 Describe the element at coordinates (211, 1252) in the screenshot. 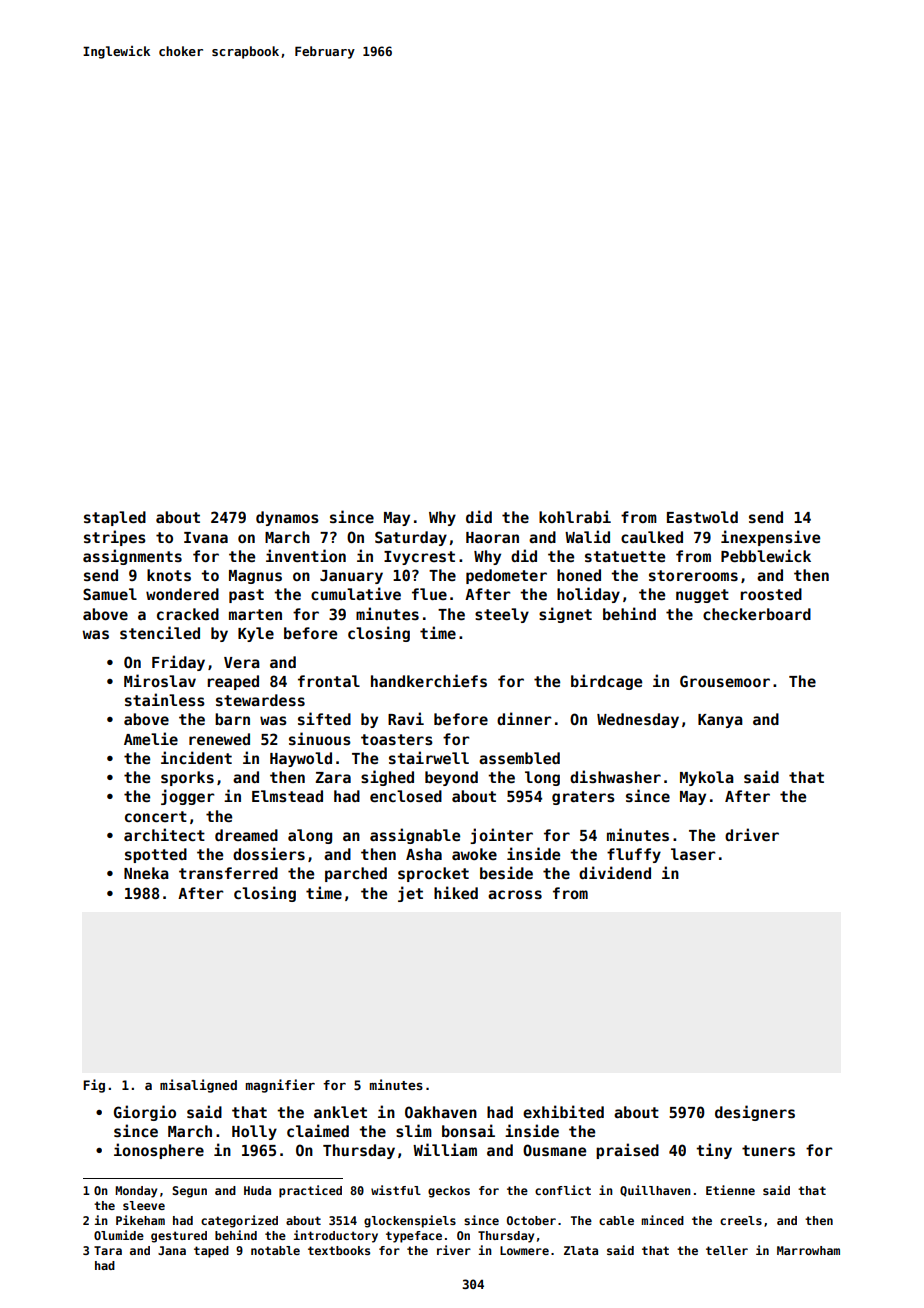

I see `taped` at that location.
